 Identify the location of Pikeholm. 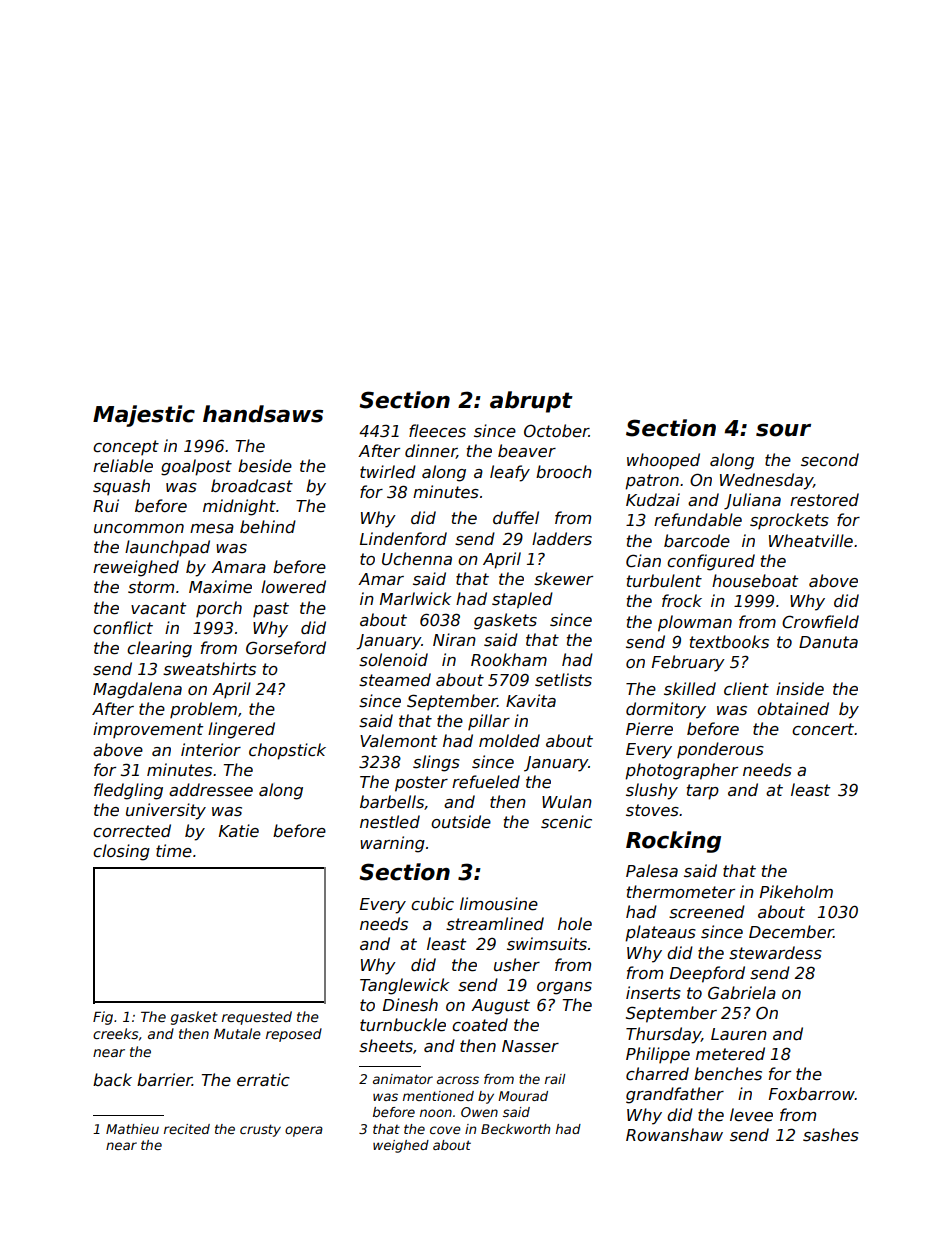
(796, 891).
